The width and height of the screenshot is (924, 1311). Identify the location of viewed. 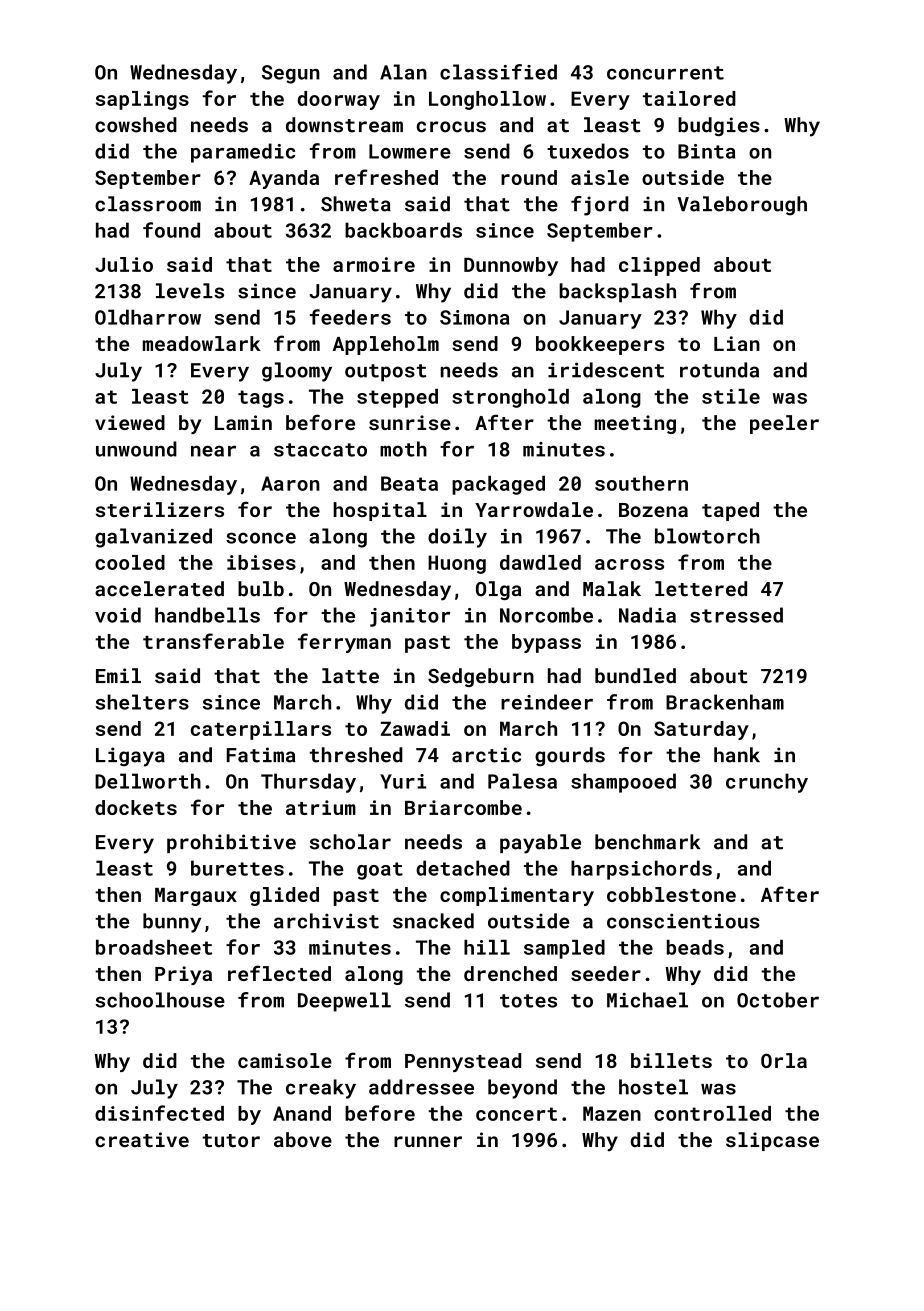
(130, 422).
